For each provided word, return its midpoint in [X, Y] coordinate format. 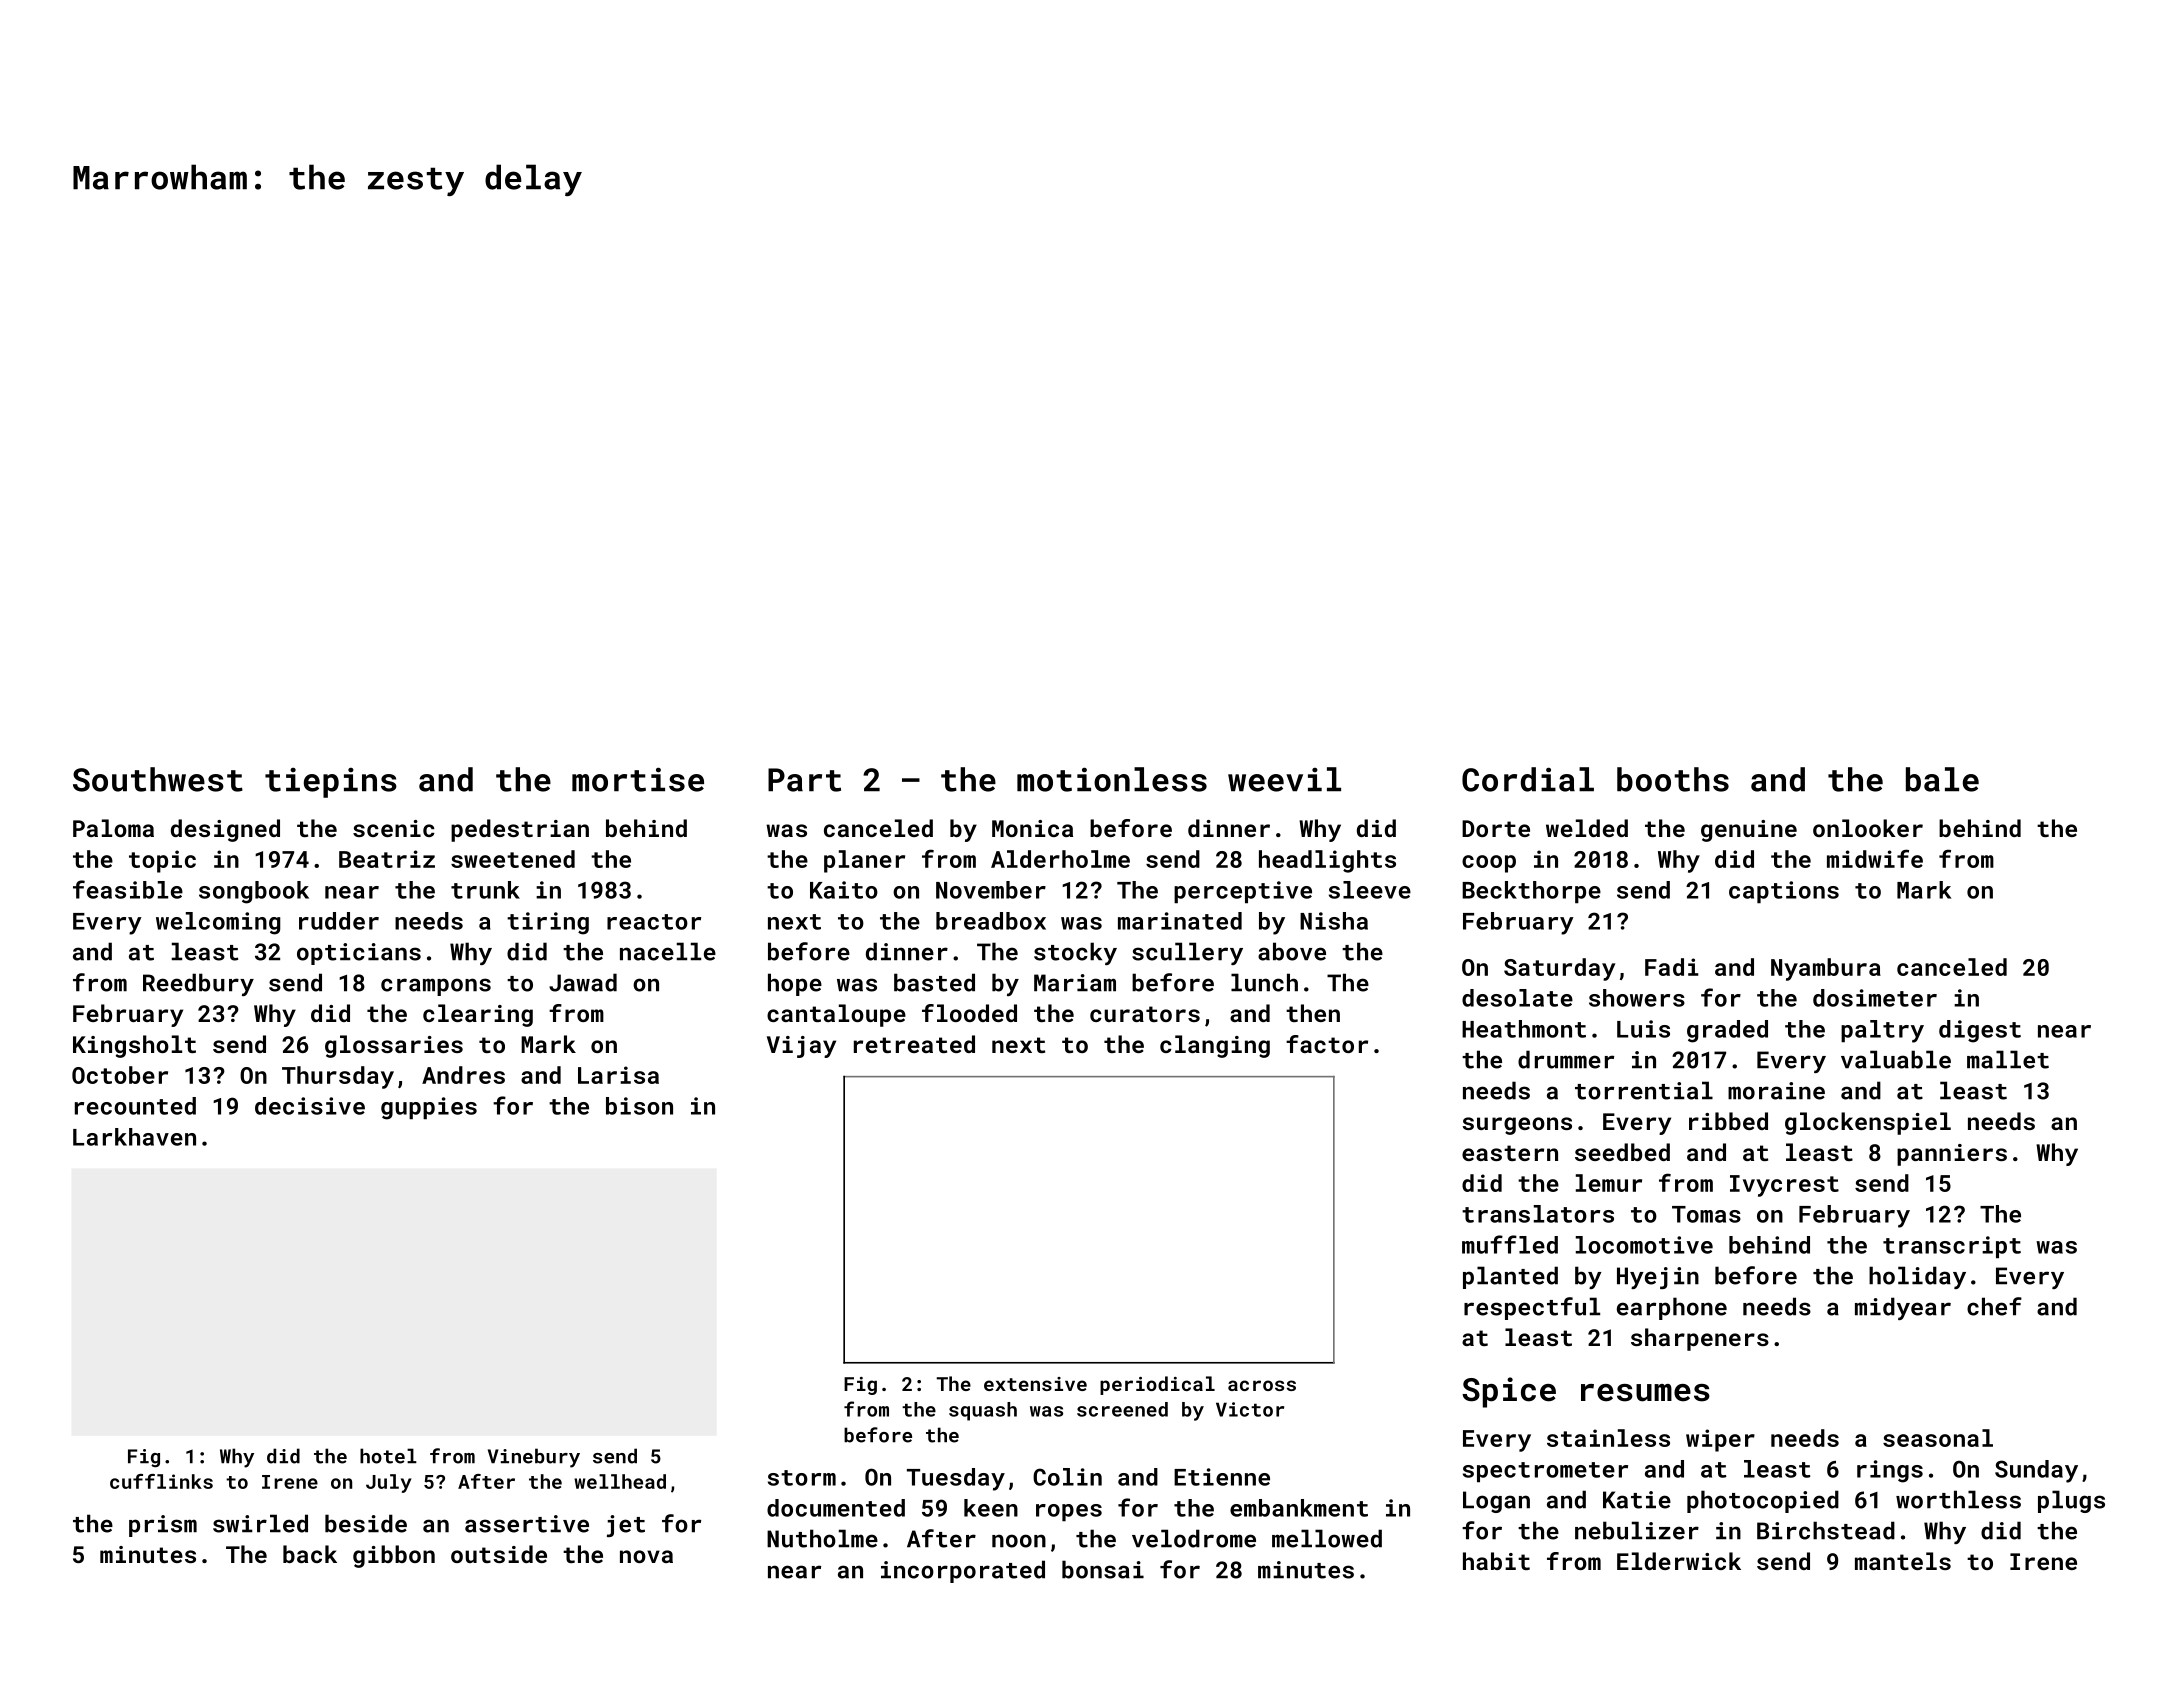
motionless [1112, 779]
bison [639, 1106]
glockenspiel [1868, 1123]
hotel [388, 1456]
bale [1942, 779]
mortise [638, 779]
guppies [429, 1108]
